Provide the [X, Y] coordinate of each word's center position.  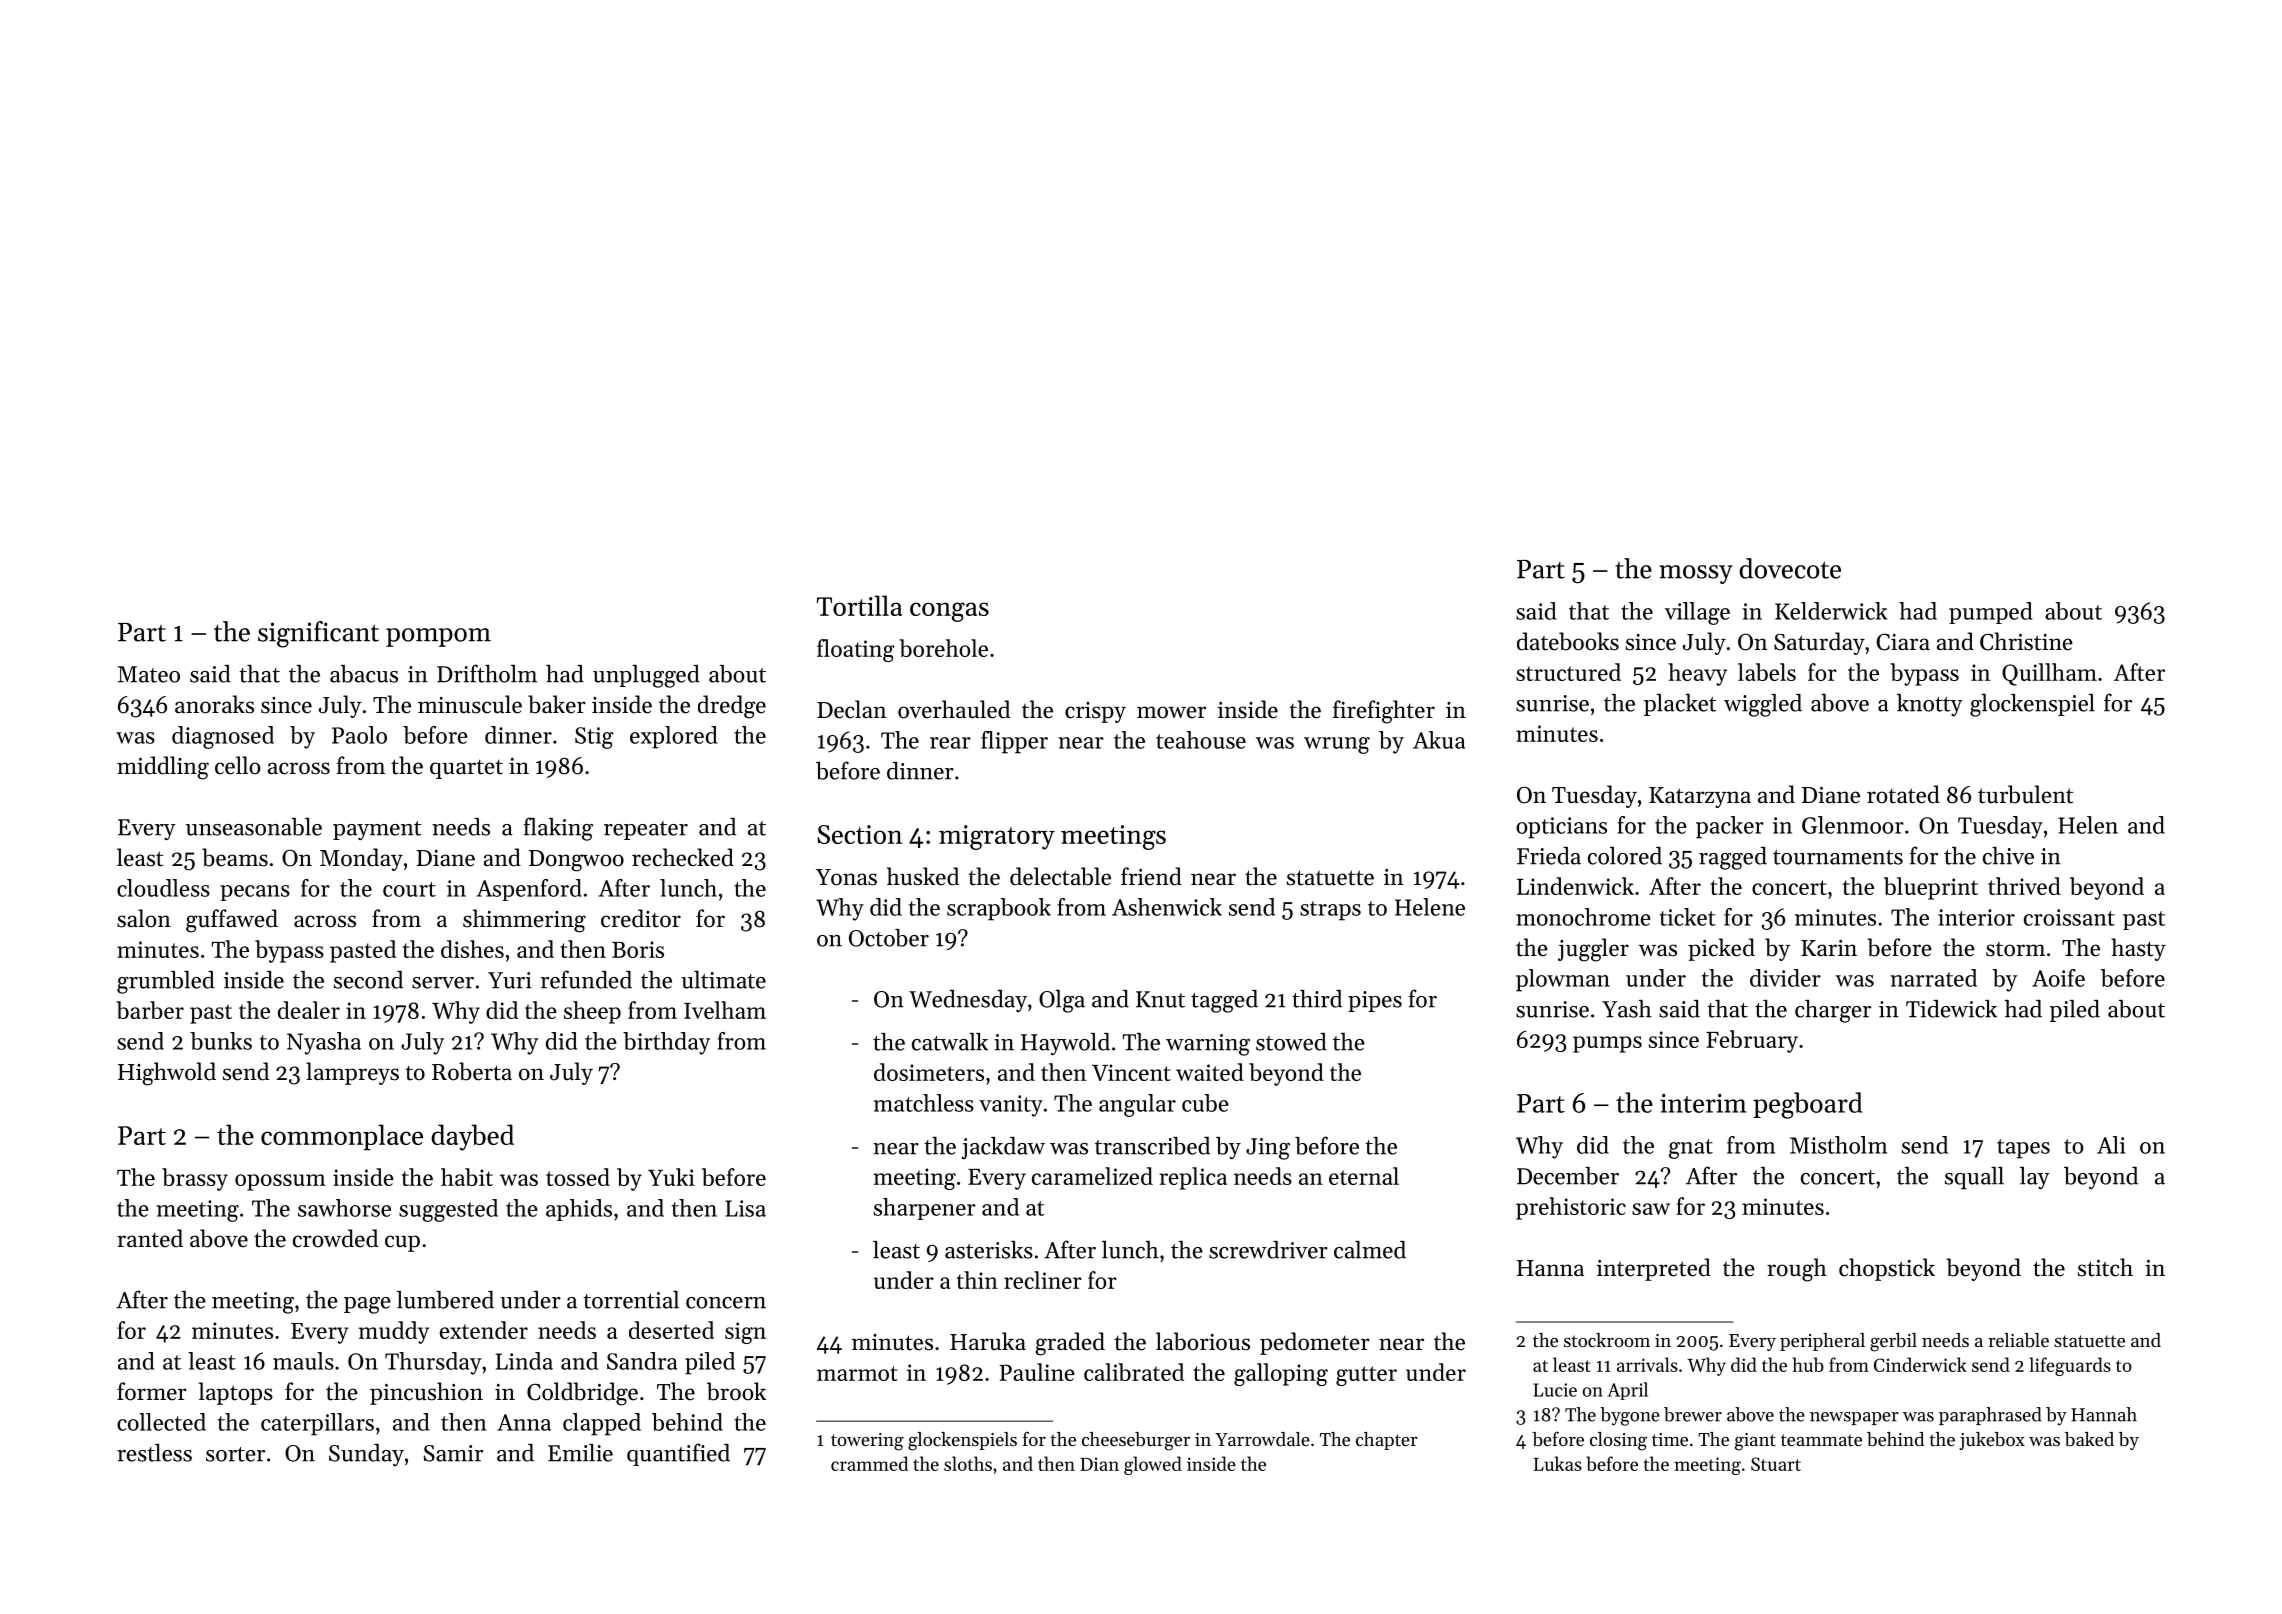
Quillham [2049, 674]
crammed [869, 1463]
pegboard [1807, 1105]
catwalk [950, 1042]
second [368, 980]
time [1670, 1439]
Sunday [366, 1455]
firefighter [1384, 712]
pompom [438, 637]
